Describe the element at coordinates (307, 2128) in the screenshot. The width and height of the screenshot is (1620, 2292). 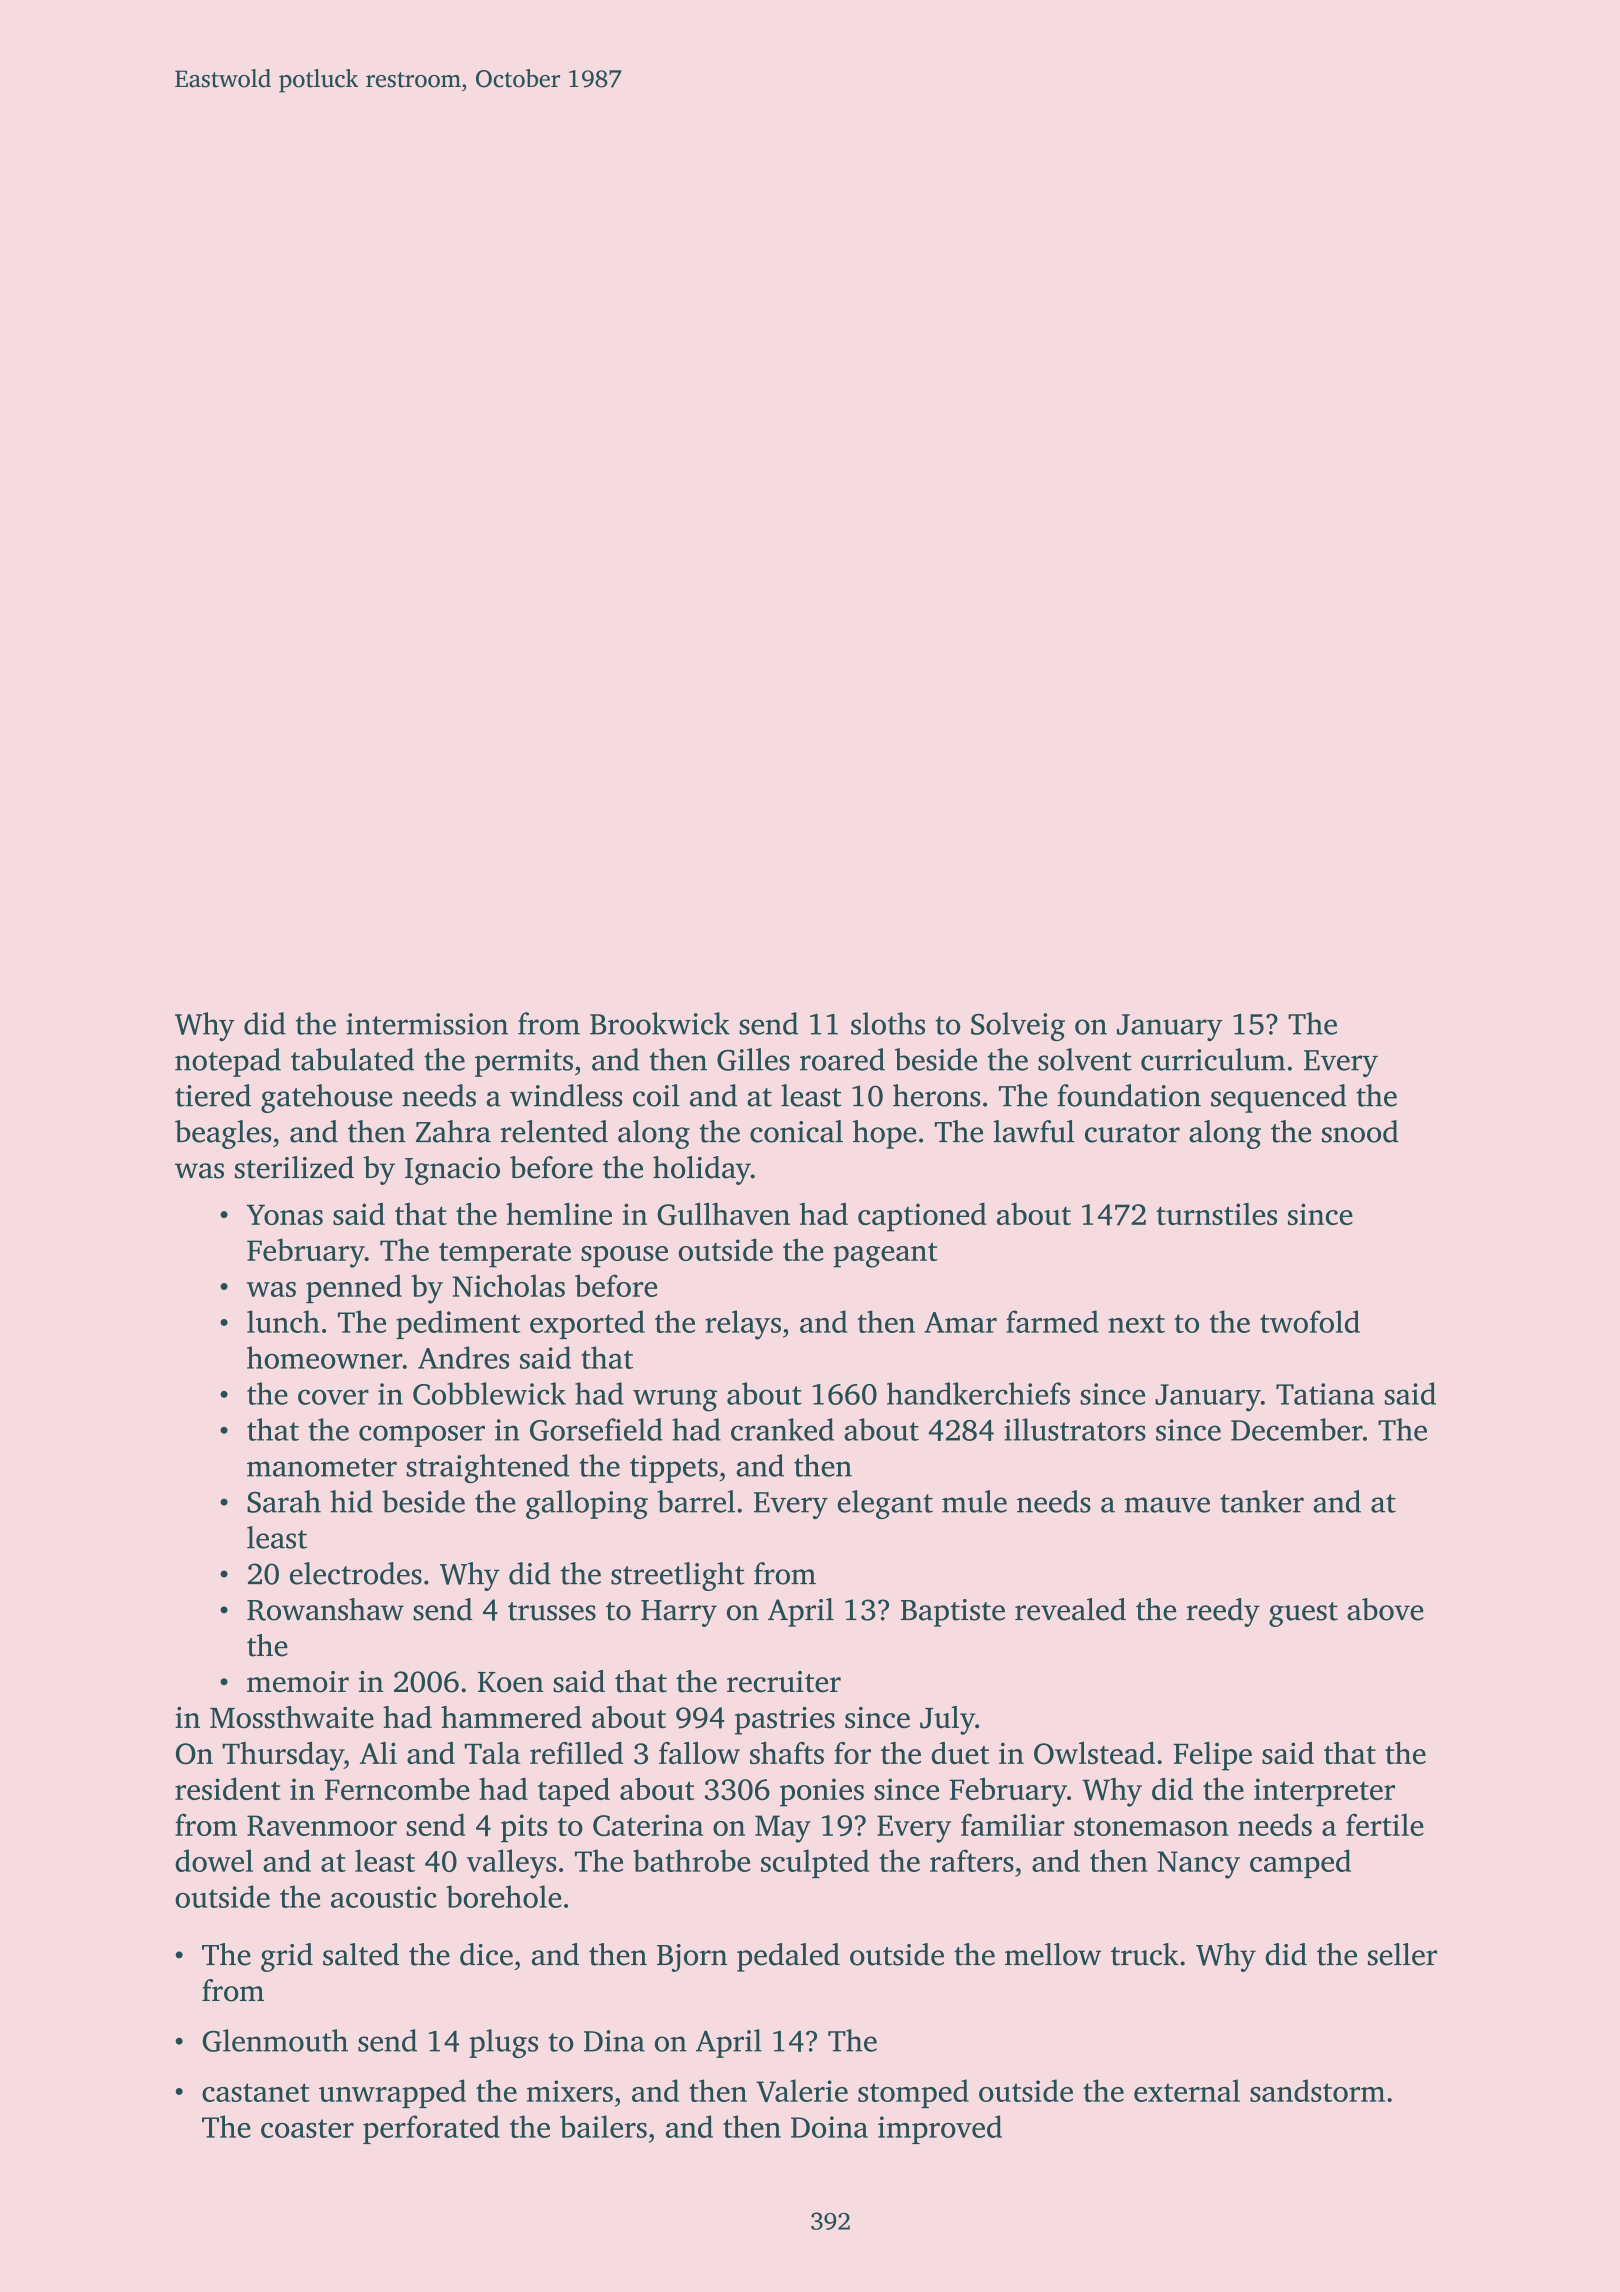
I see `coaster` at that location.
